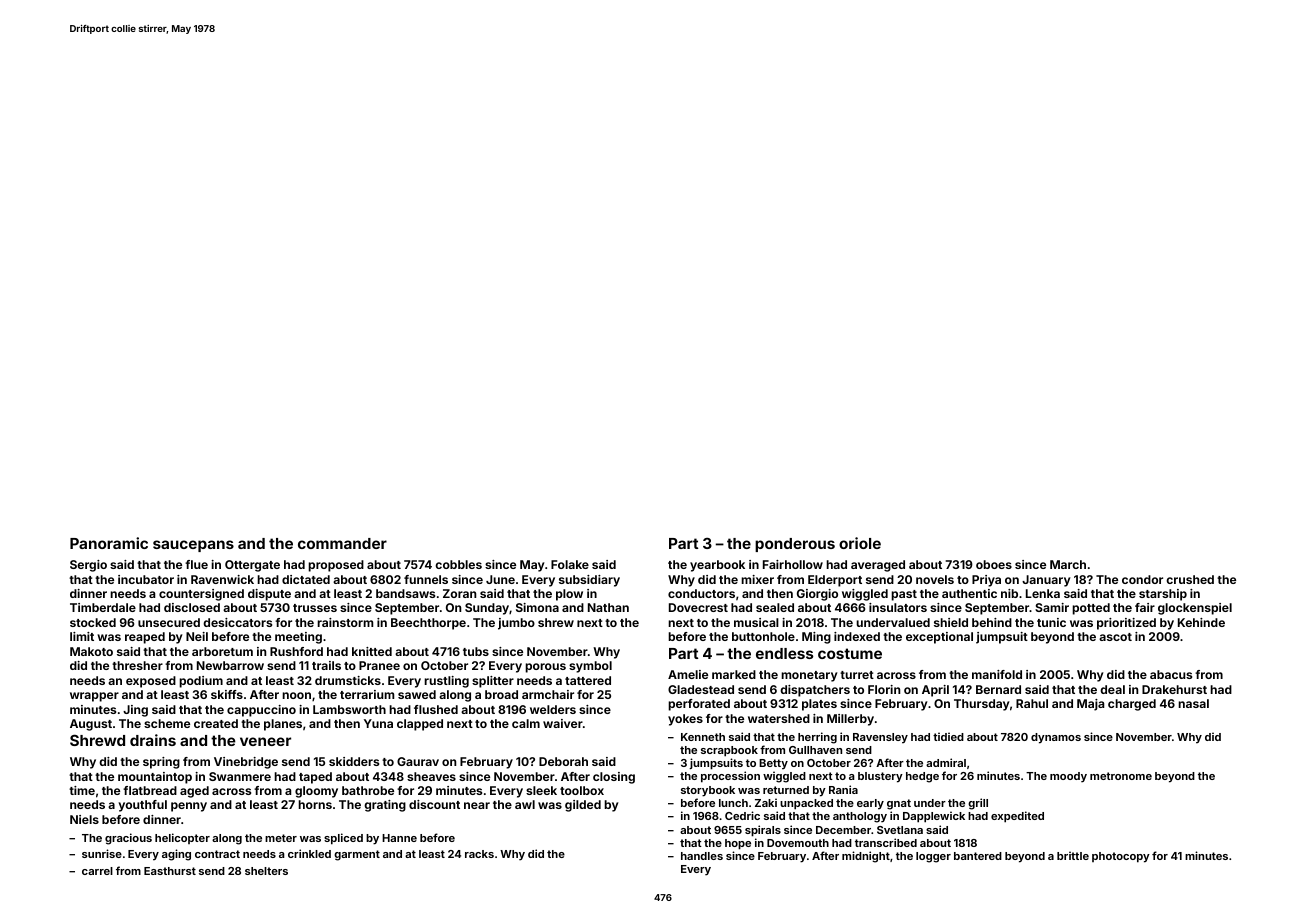  I want to click on August, so click(91, 725).
